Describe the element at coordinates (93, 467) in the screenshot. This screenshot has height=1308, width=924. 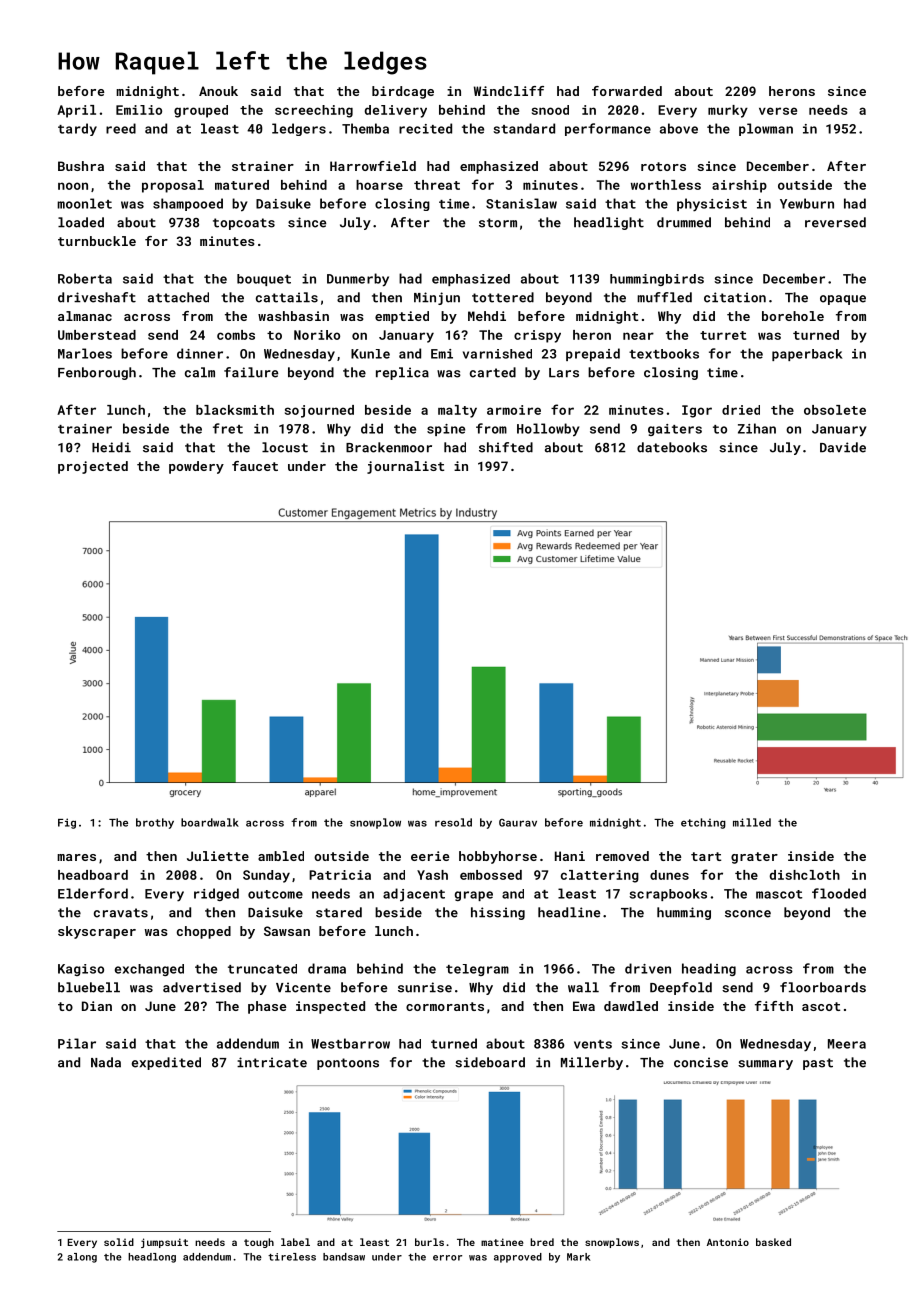
I see `projected` at that location.
